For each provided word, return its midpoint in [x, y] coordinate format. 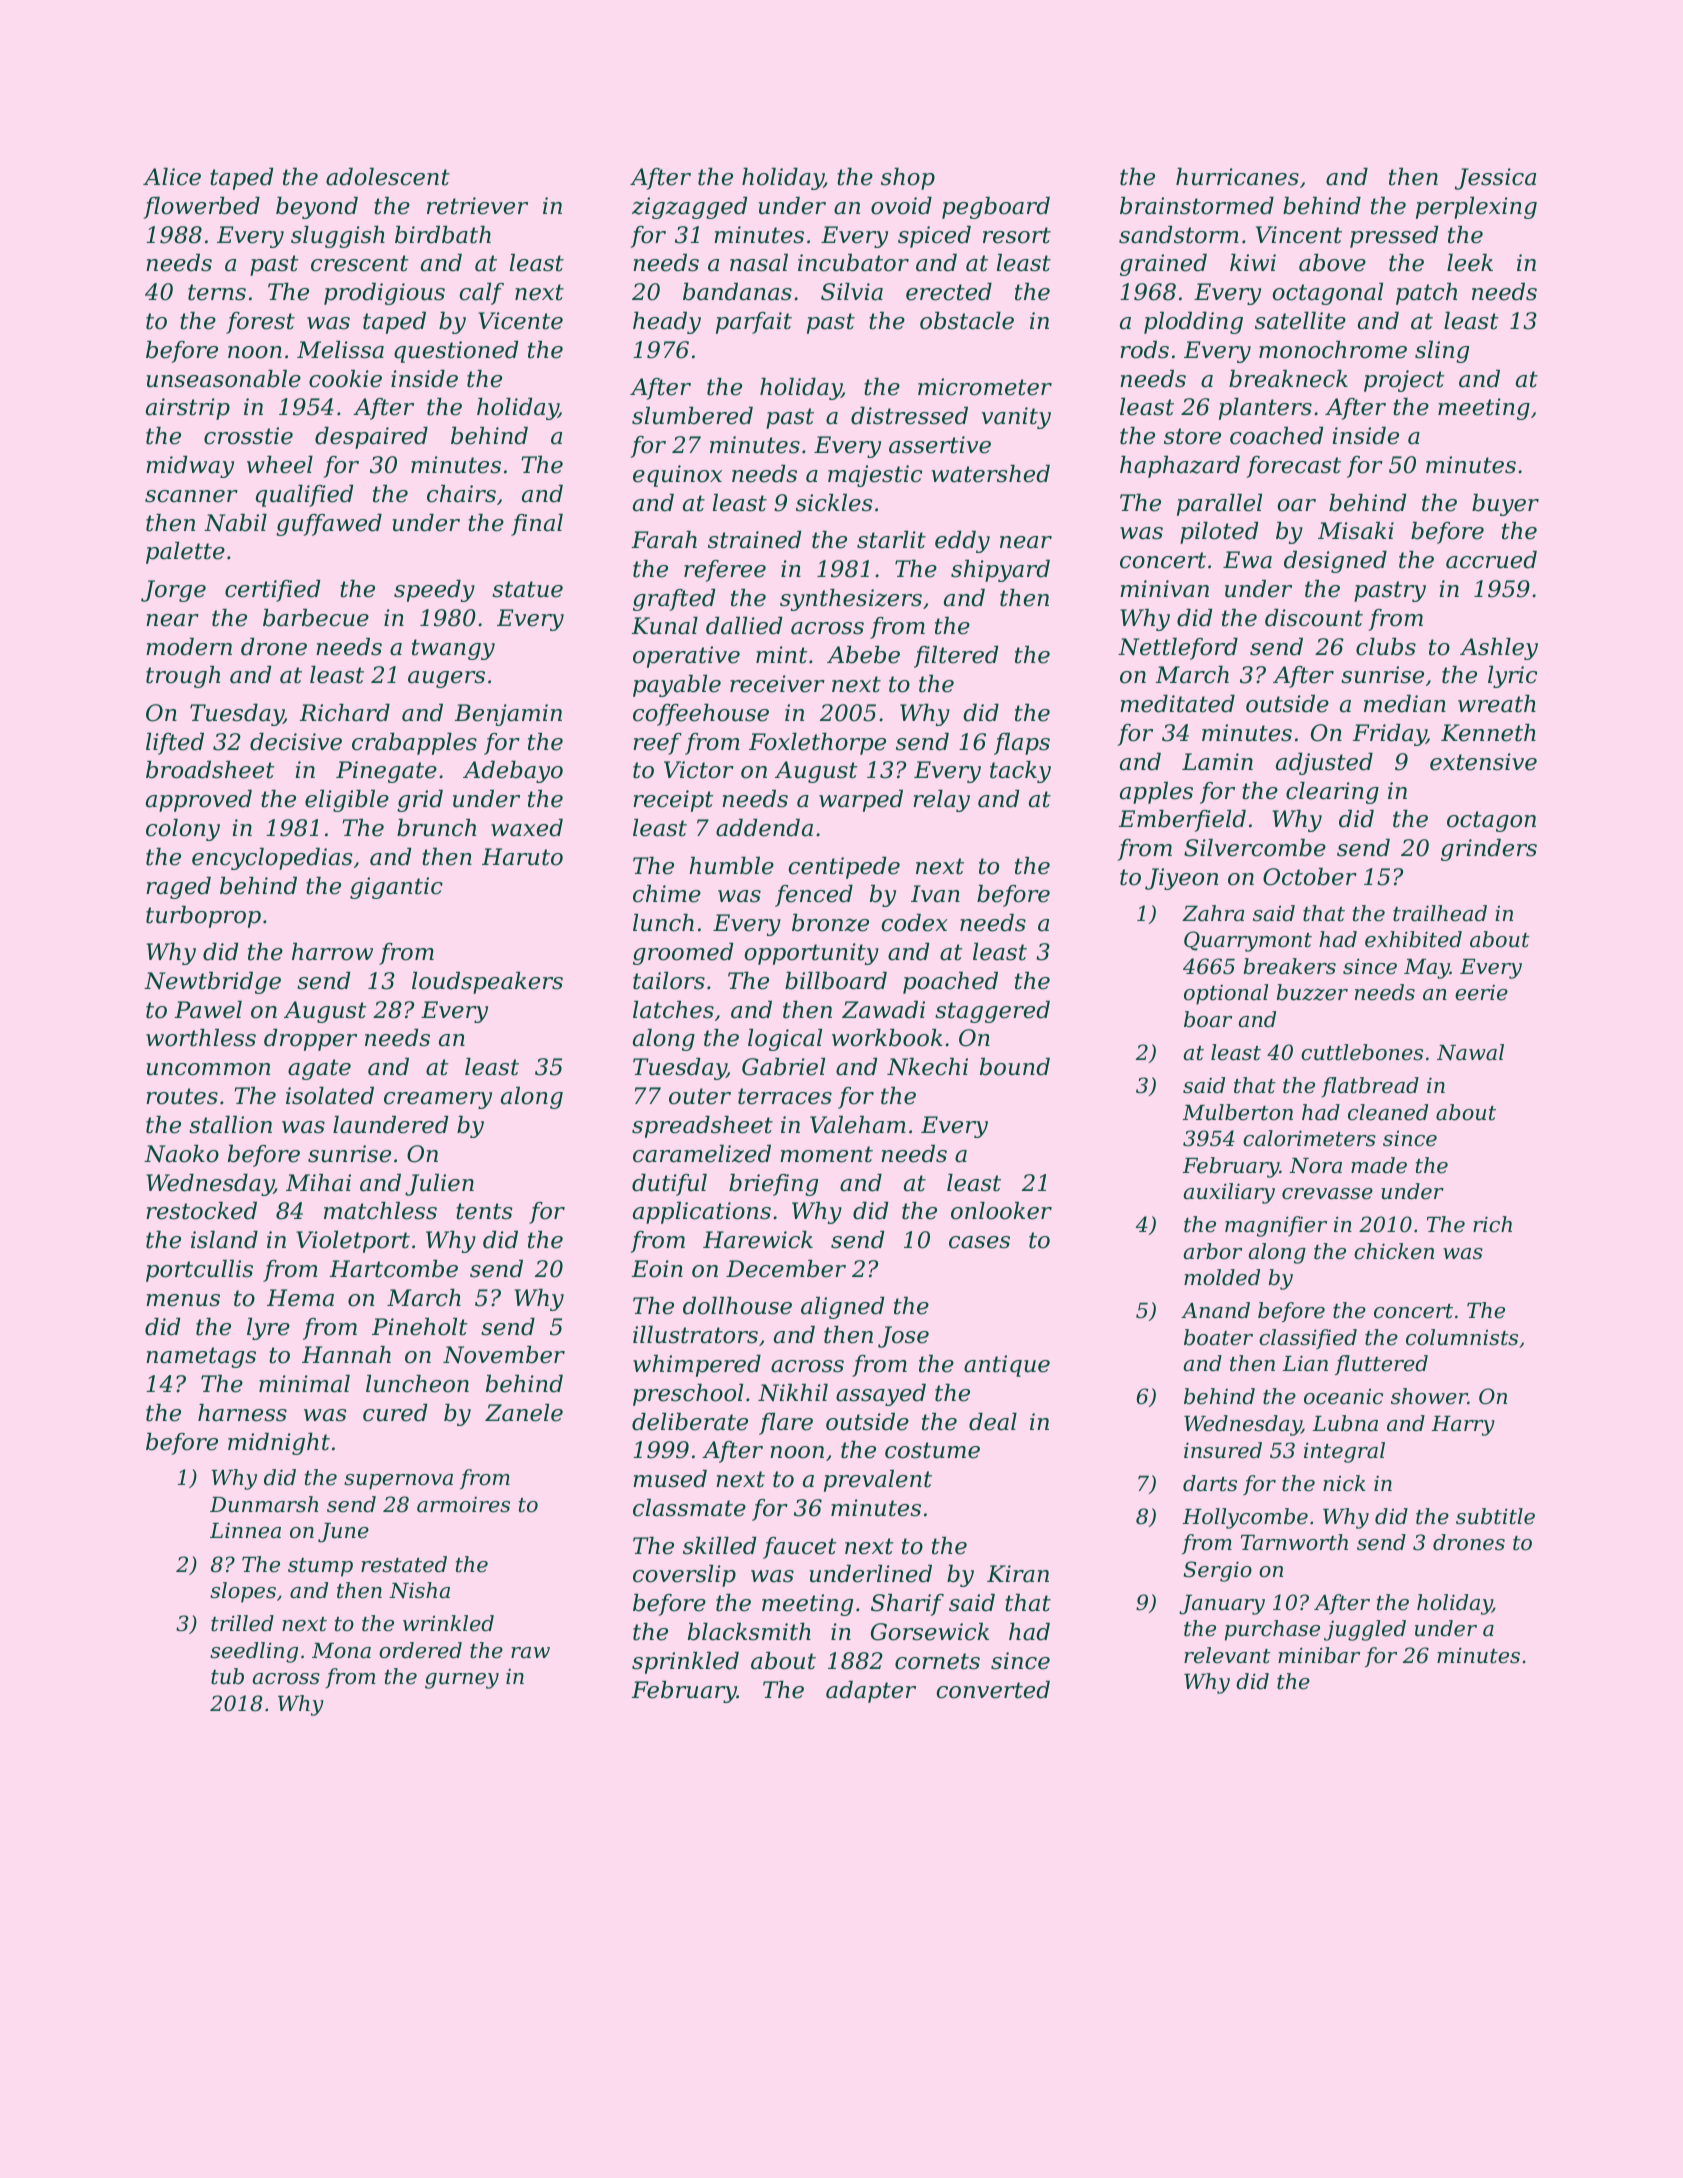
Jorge [173, 591]
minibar [1319, 1655]
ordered [420, 1650]
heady [667, 323]
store [1192, 436]
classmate [689, 1508]
